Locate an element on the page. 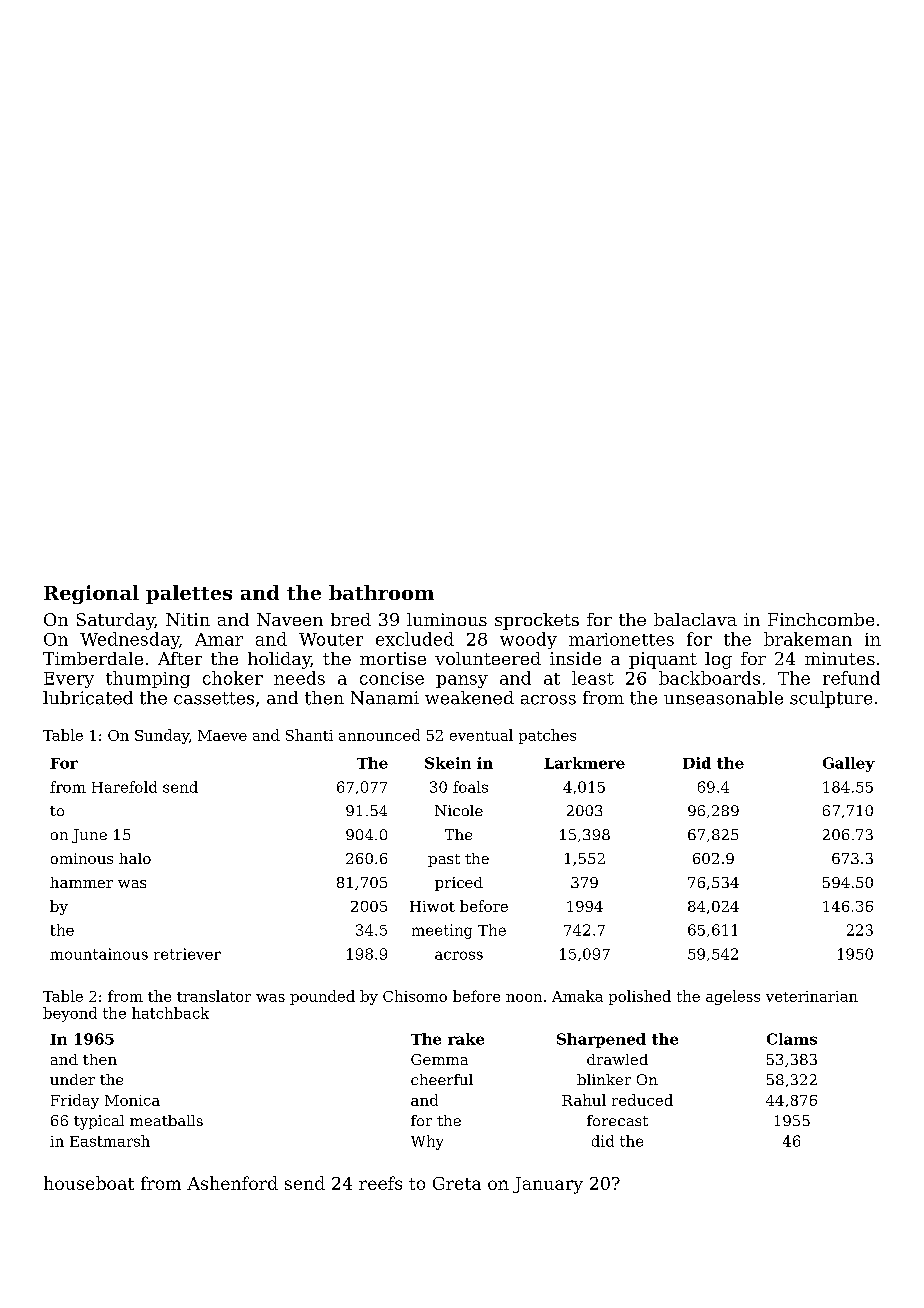  Galley is located at coordinates (849, 764).
